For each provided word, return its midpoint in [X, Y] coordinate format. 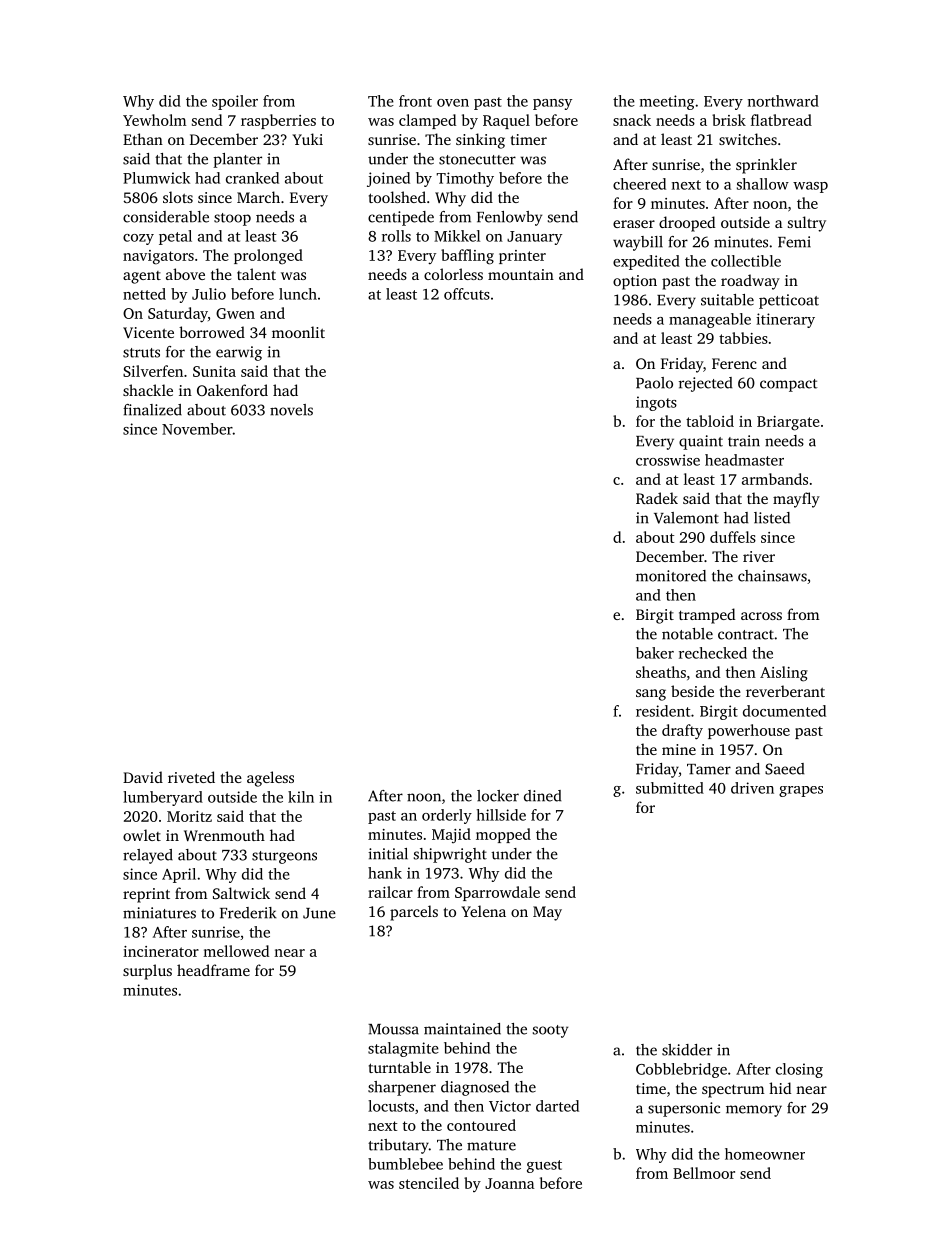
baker [655, 653]
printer [522, 257]
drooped [687, 224]
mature [491, 1146]
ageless [270, 779]
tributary [398, 1146]
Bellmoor [704, 1173]
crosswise [668, 460]
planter [237, 160]
